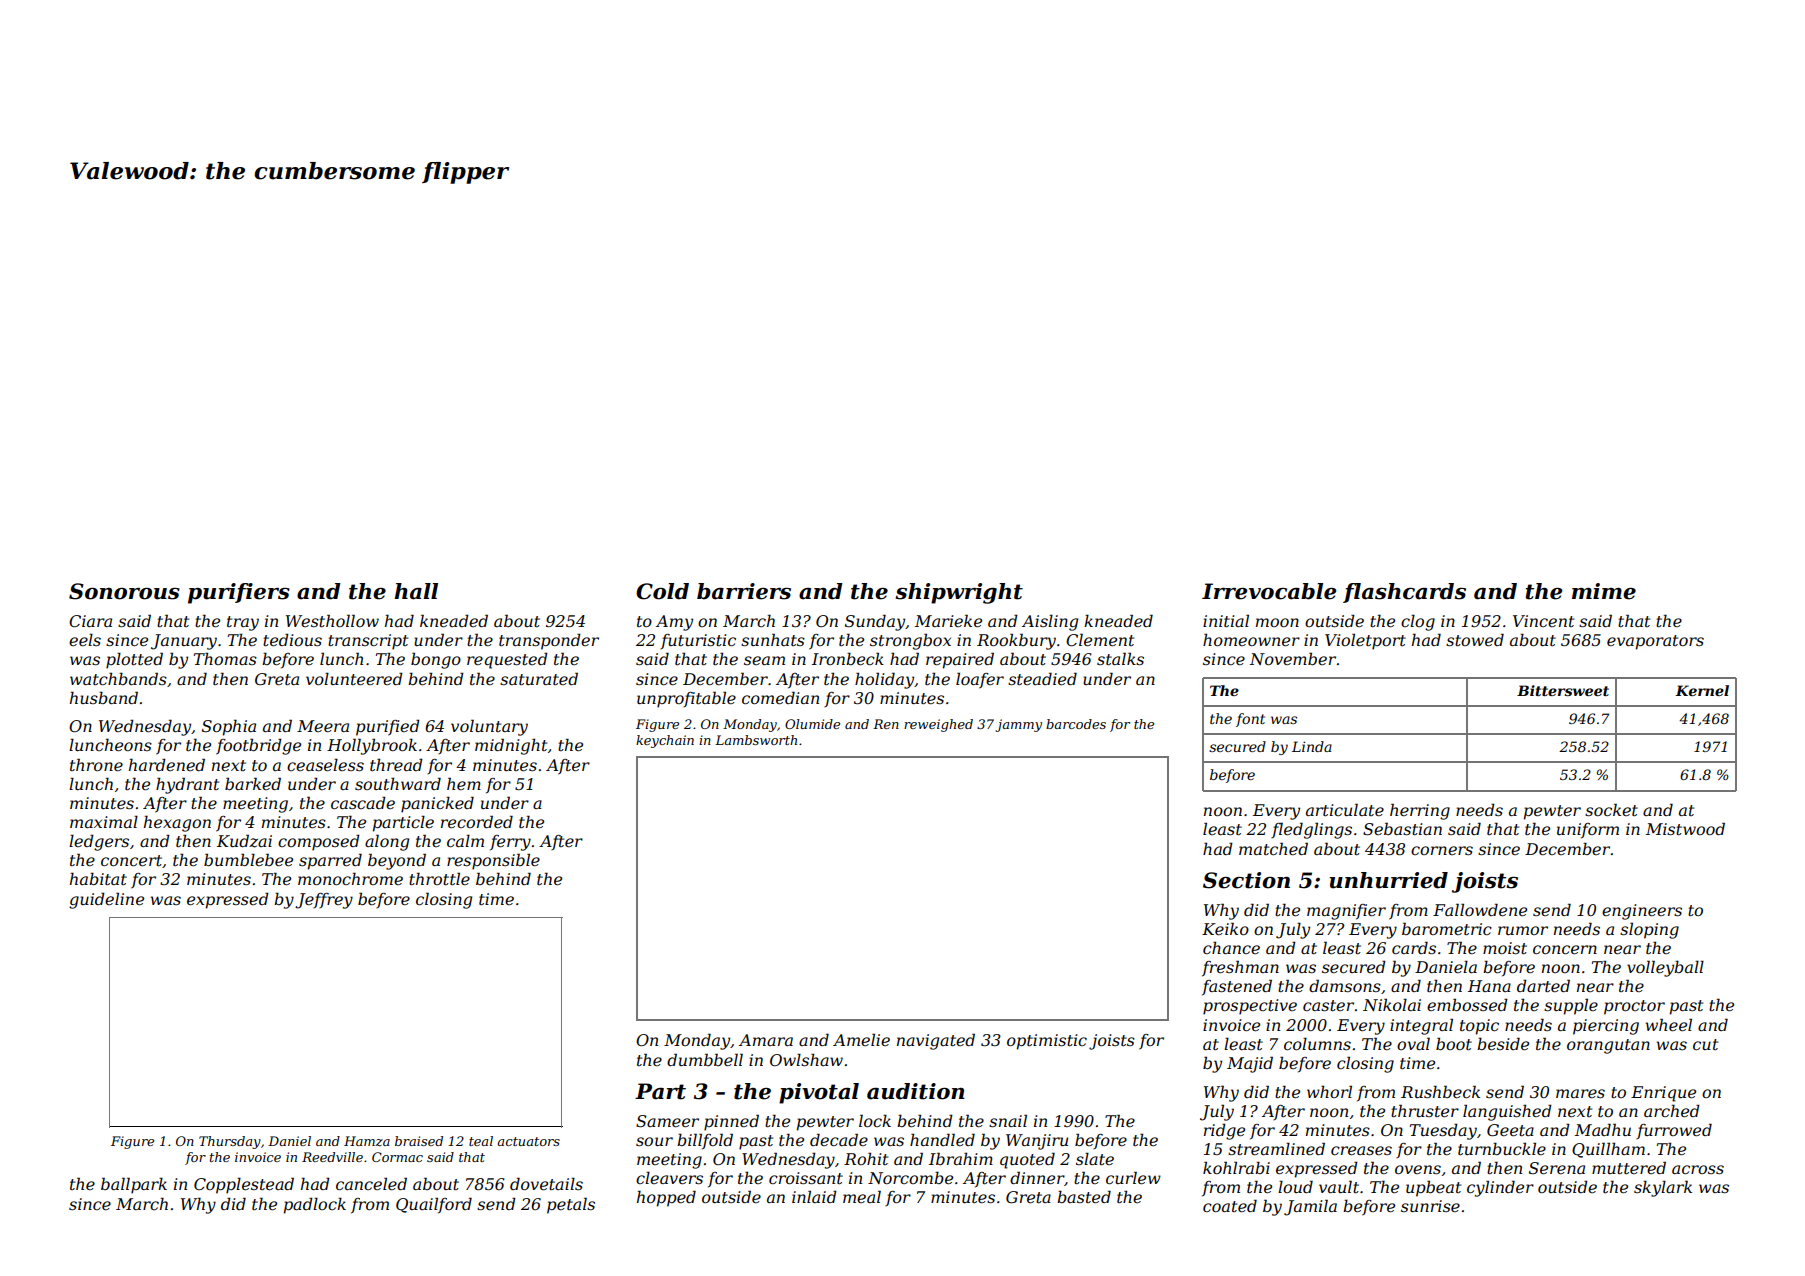 The image size is (1805, 1276). What do you see at coordinates (239, 593) in the page?
I see `purifiers` at bounding box center [239, 593].
